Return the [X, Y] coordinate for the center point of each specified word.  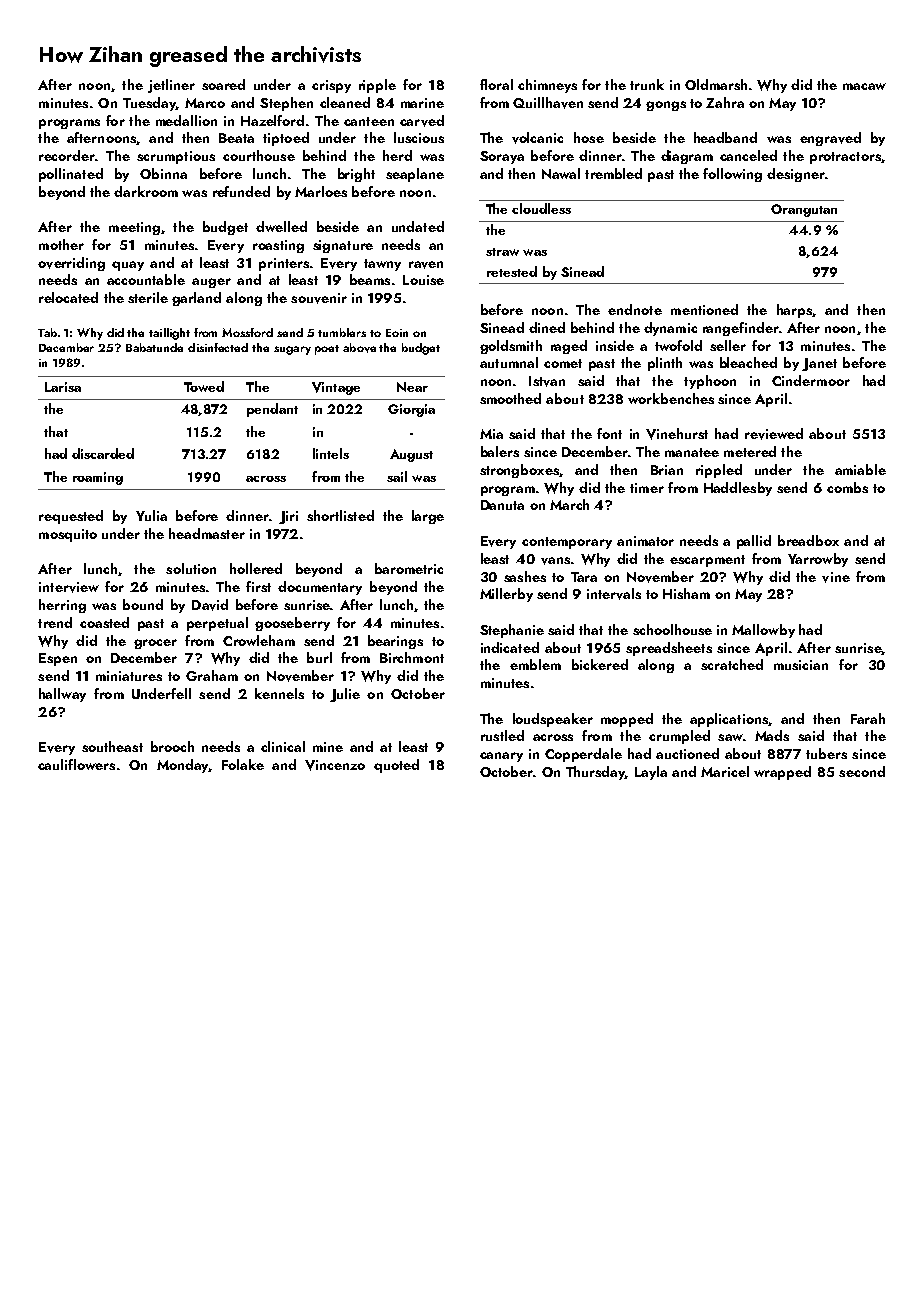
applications [729, 720]
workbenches [671, 398]
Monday [183, 766]
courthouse [259, 155]
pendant [272, 410]
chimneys [547, 86]
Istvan [547, 381]
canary [501, 757]
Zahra [725, 102]
